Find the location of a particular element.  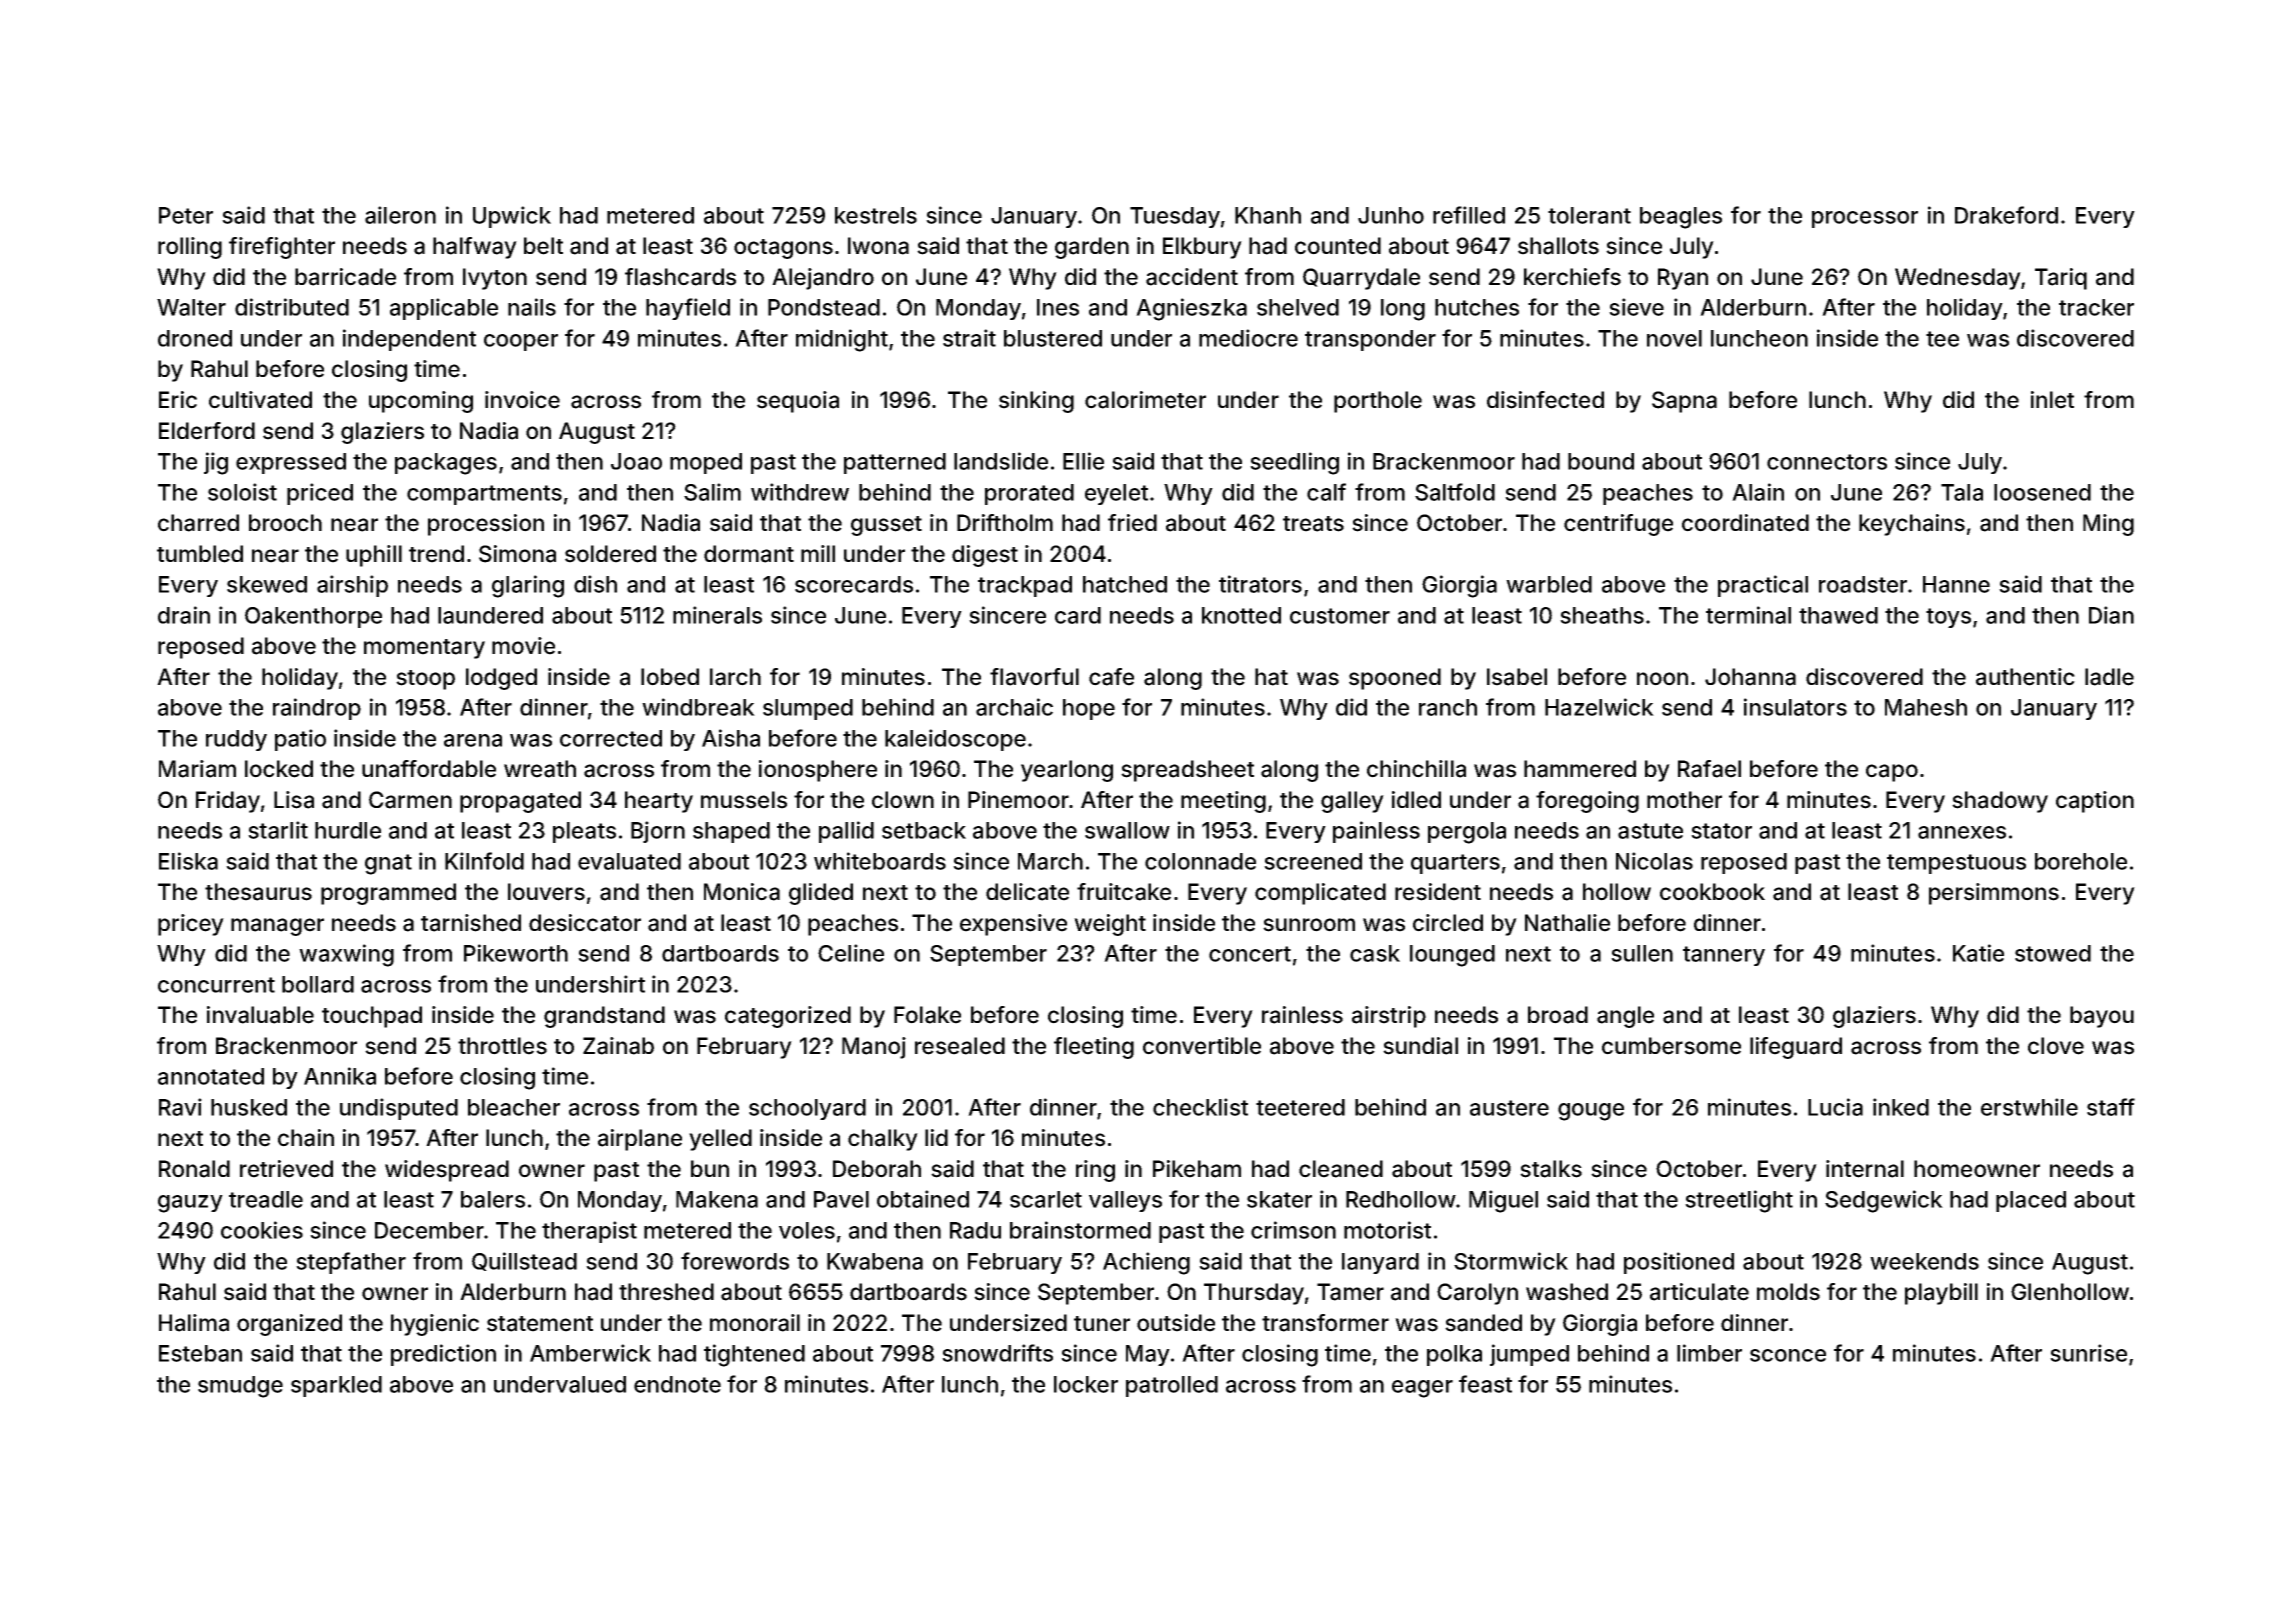

Nicolas is located at coordinates (1654, 861).
